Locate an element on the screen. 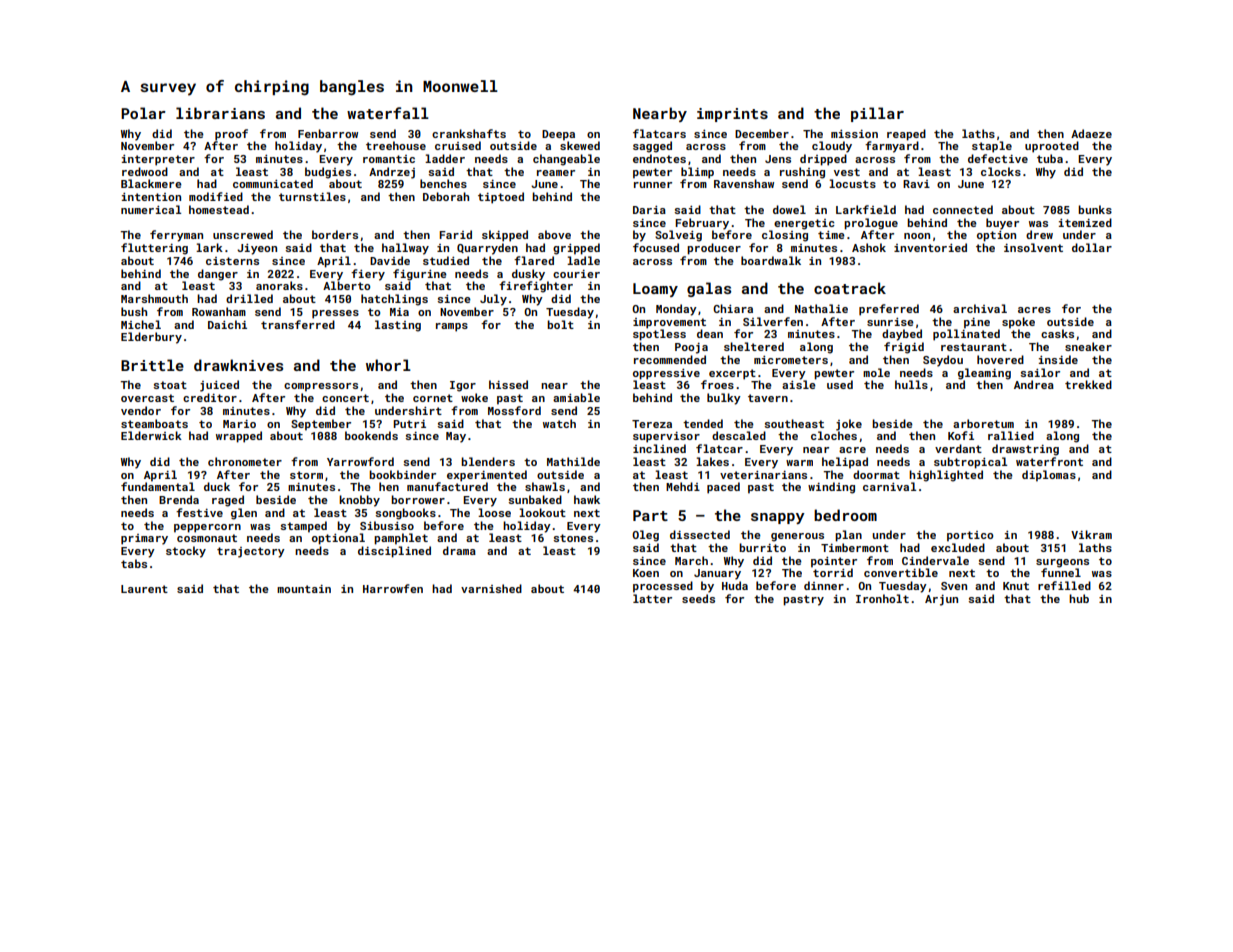 The image size is (1233, 952). Harrowfen is located at coordinates (393, 588).
